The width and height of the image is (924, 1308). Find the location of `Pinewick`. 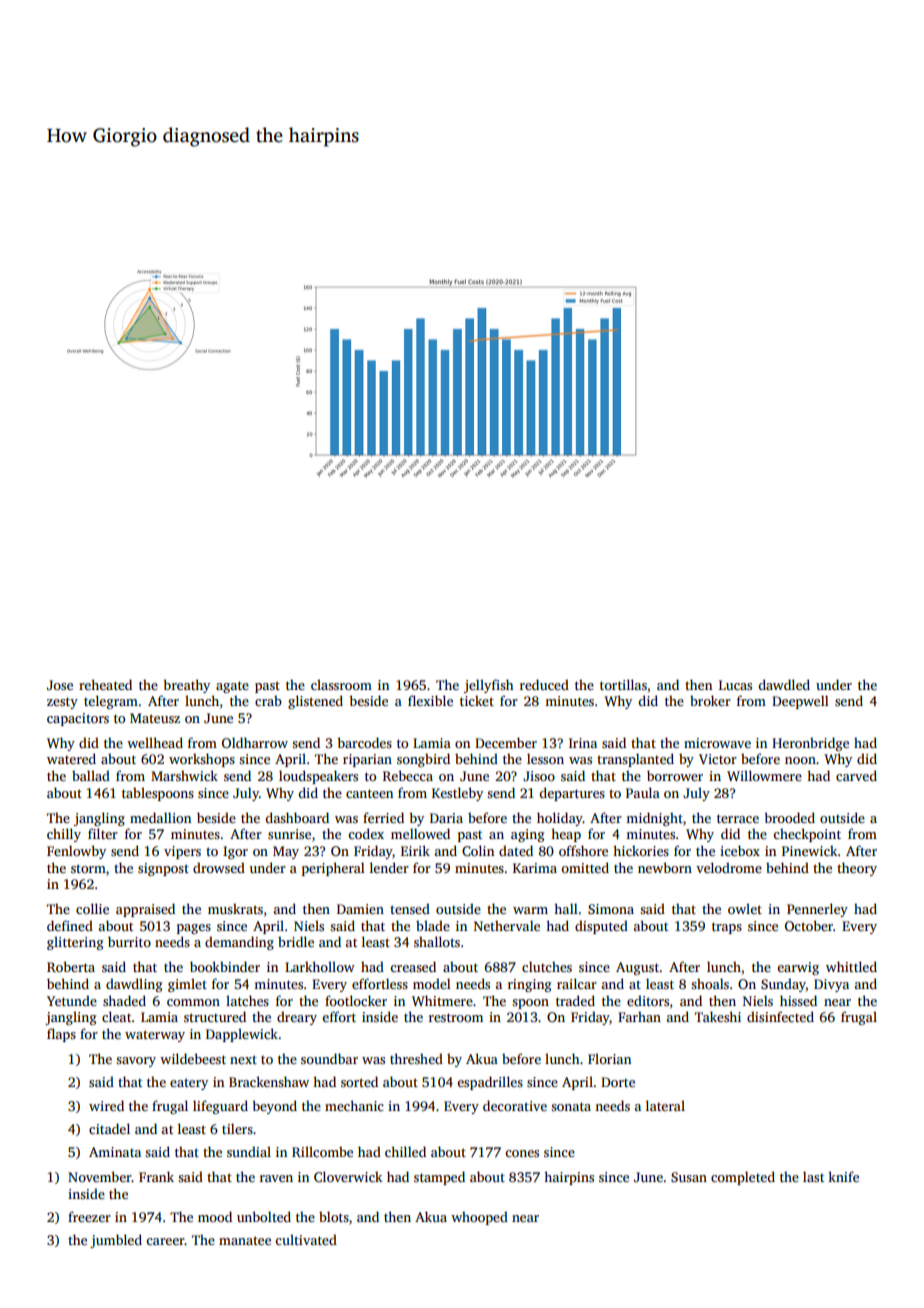

Pinewick is located at coordinates (810, 850).
